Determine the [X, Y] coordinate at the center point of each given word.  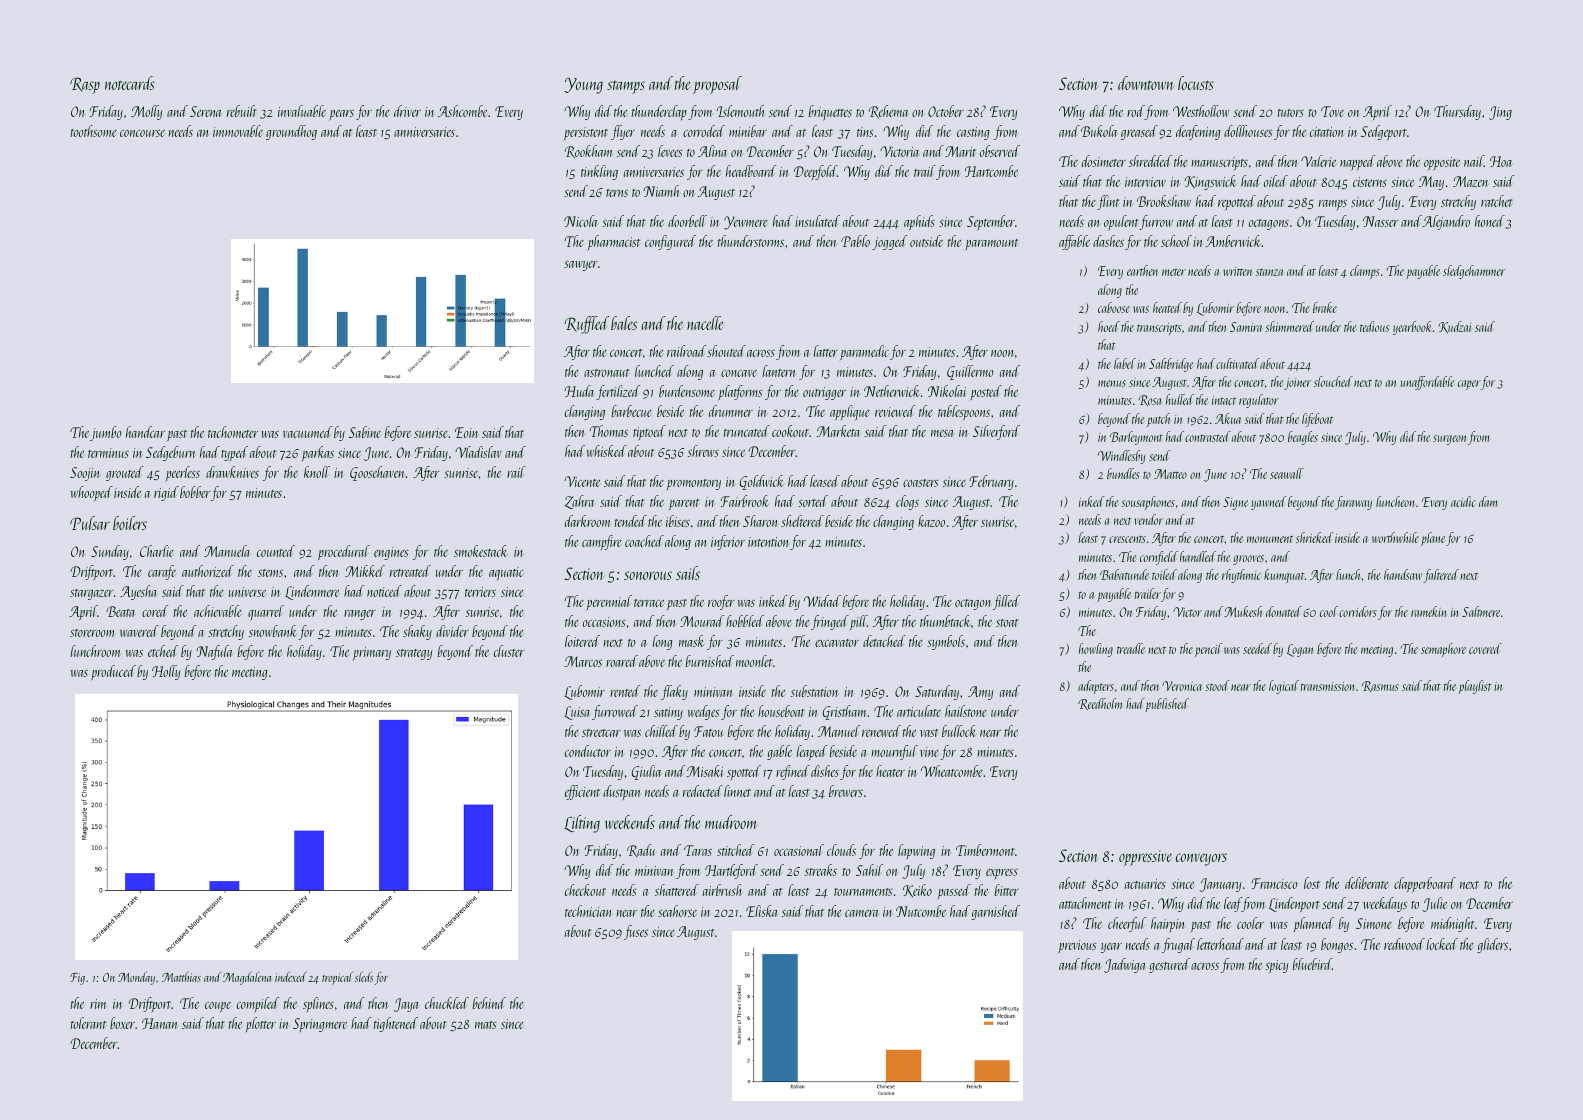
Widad [822, 601]
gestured [1169, 965]
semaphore [1443, 650]
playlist [1475, 687]
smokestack [481, 551]
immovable [238, 131]
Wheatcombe [952, 771]
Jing [1500, 113]
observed [1000, 151]
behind [489, 1003]
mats [486, 1025]
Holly [166, 672]
